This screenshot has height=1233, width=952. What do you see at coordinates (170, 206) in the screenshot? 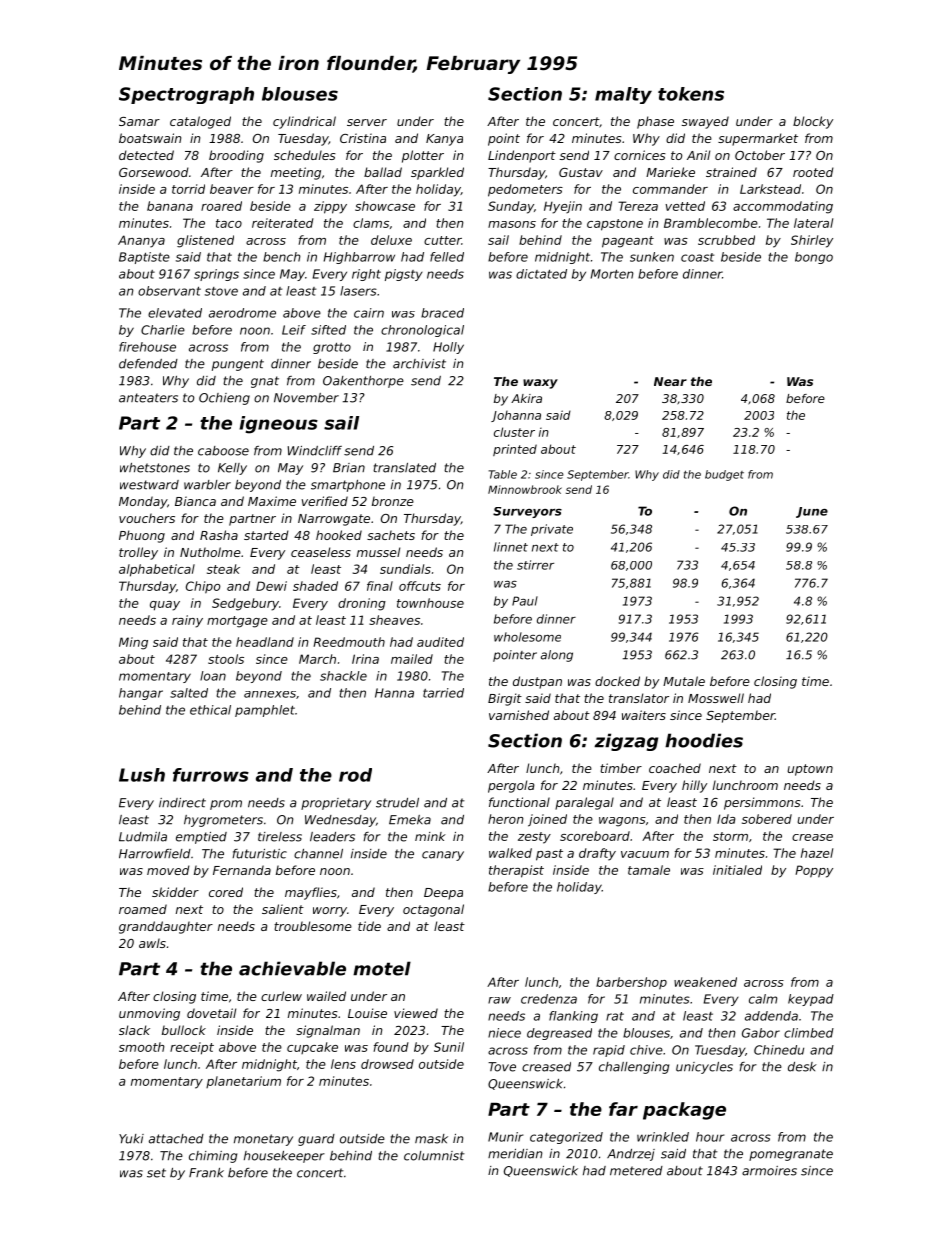
I see `banana` at bounding box center [170, 206].
